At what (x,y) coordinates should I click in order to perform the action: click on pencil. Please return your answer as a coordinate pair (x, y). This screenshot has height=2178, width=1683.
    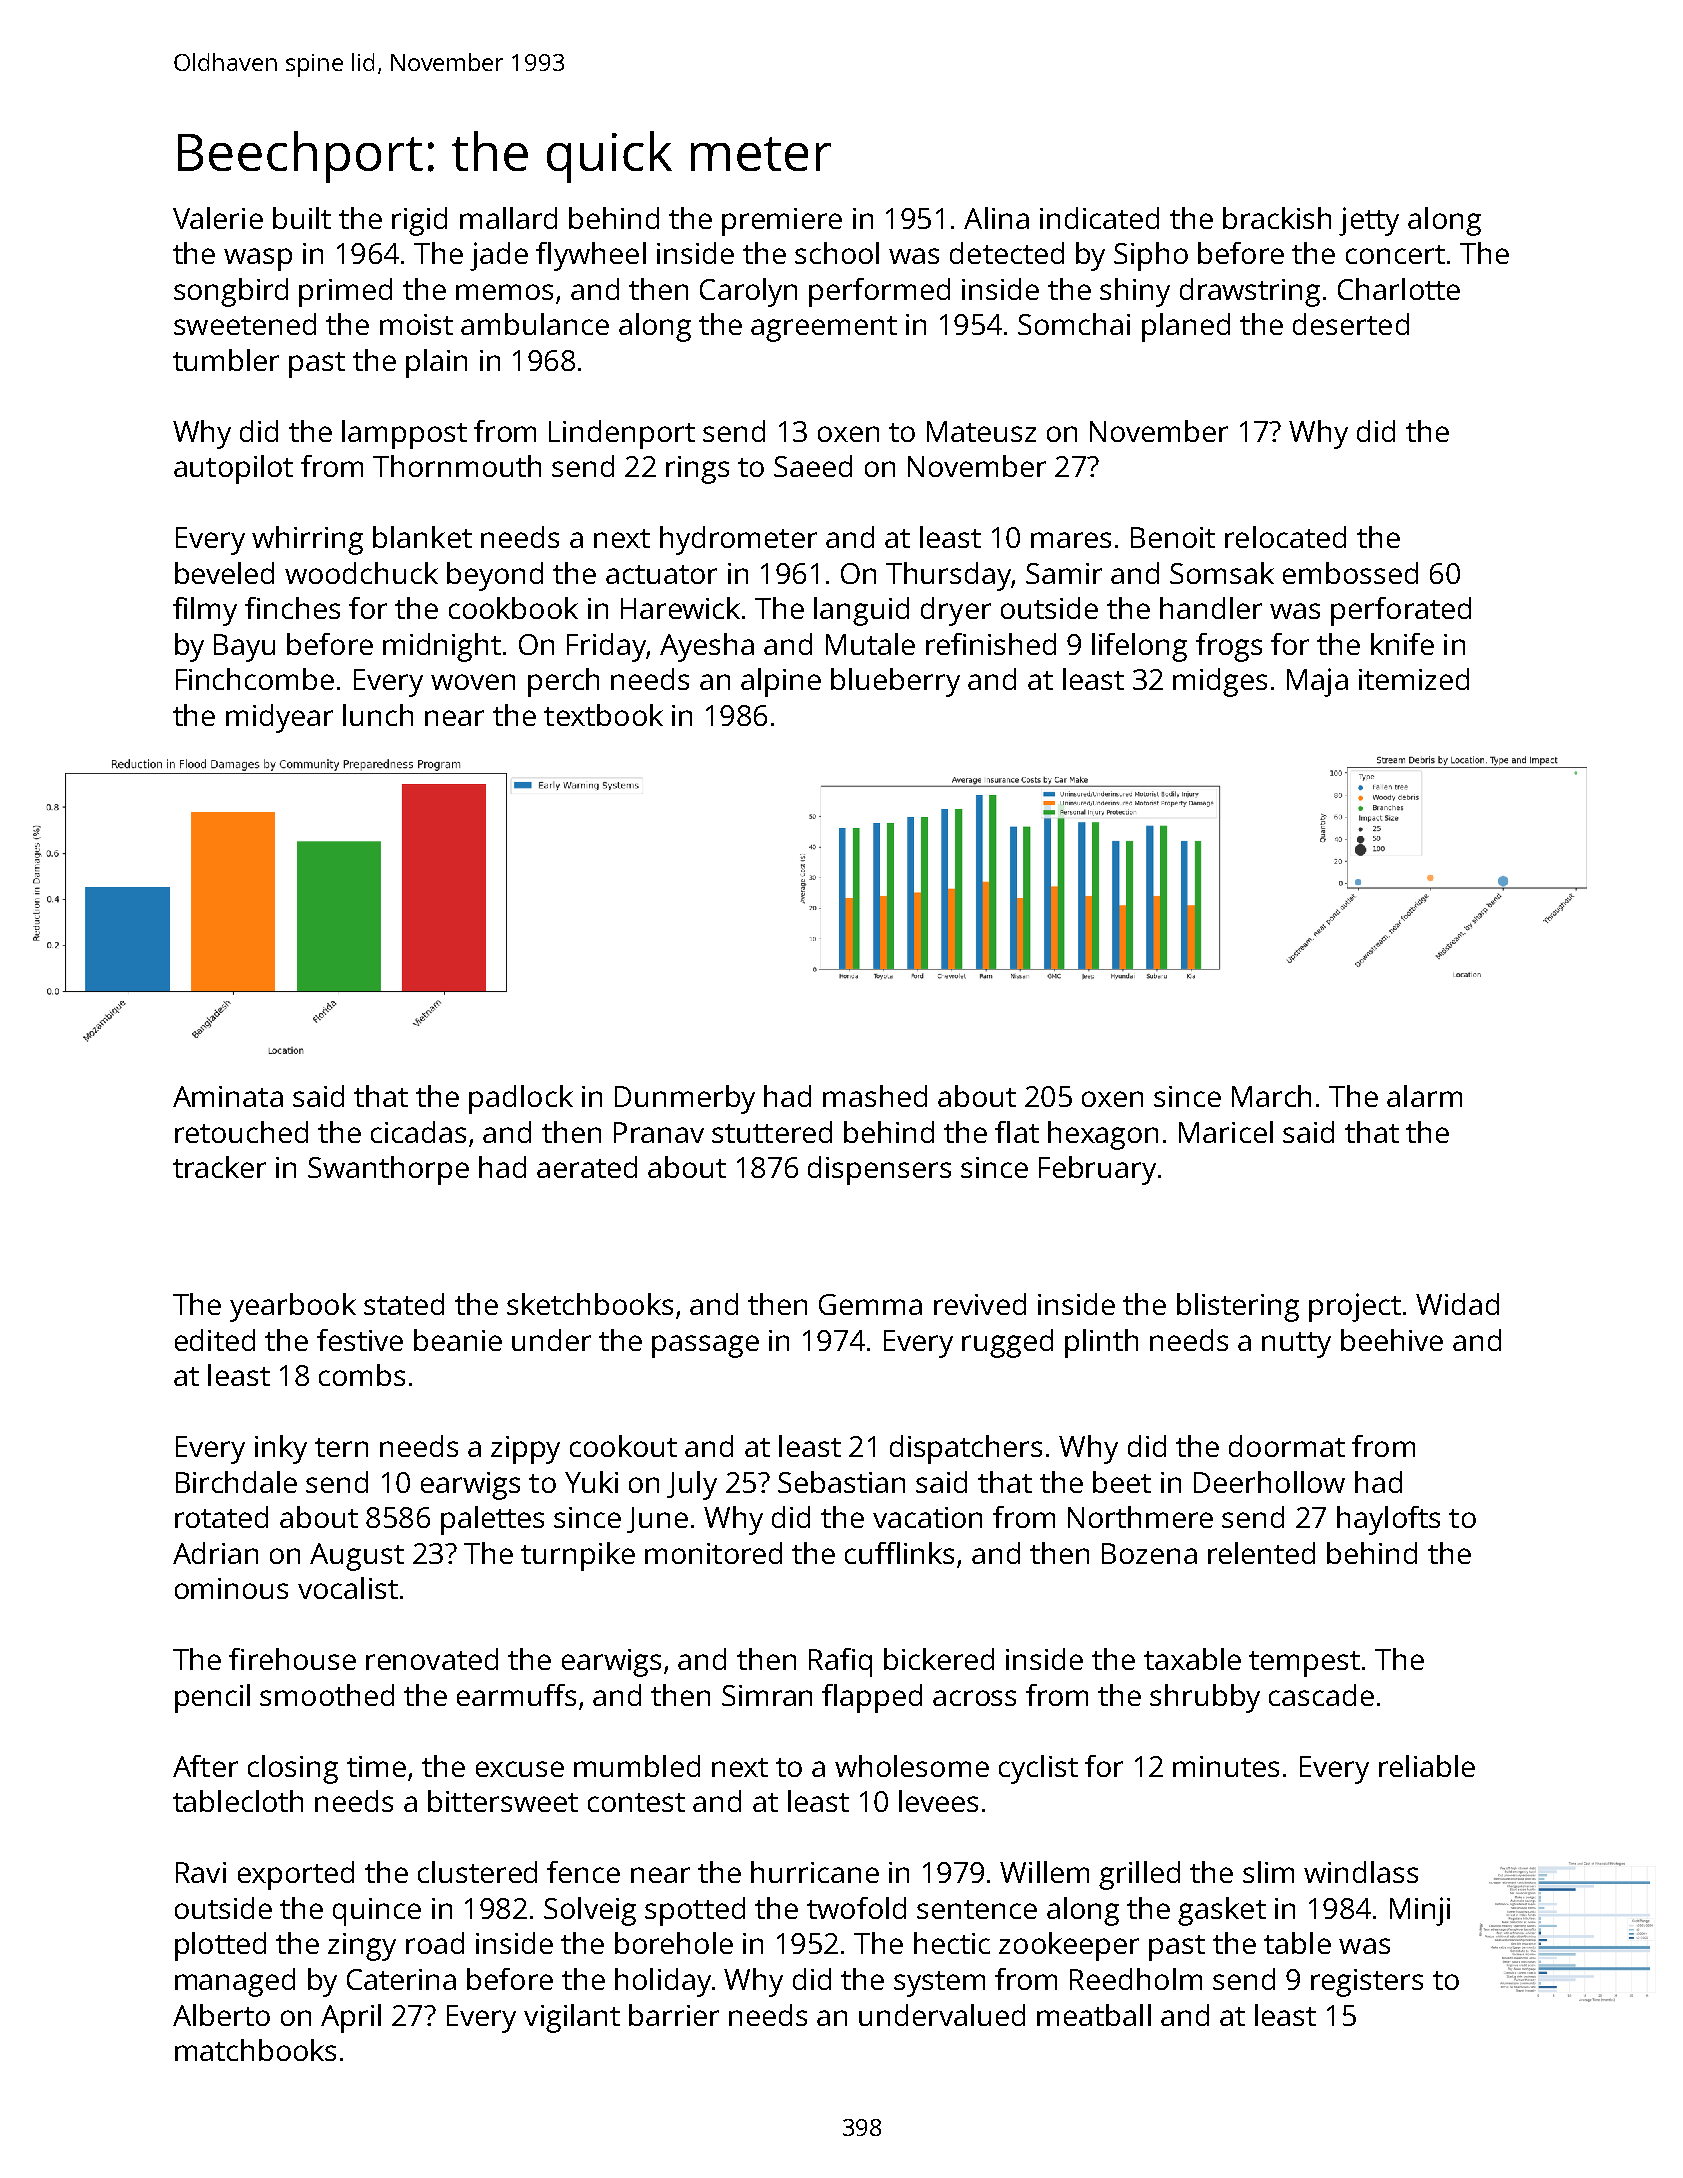
    Looking at the image, I should click on (212, 1698).
